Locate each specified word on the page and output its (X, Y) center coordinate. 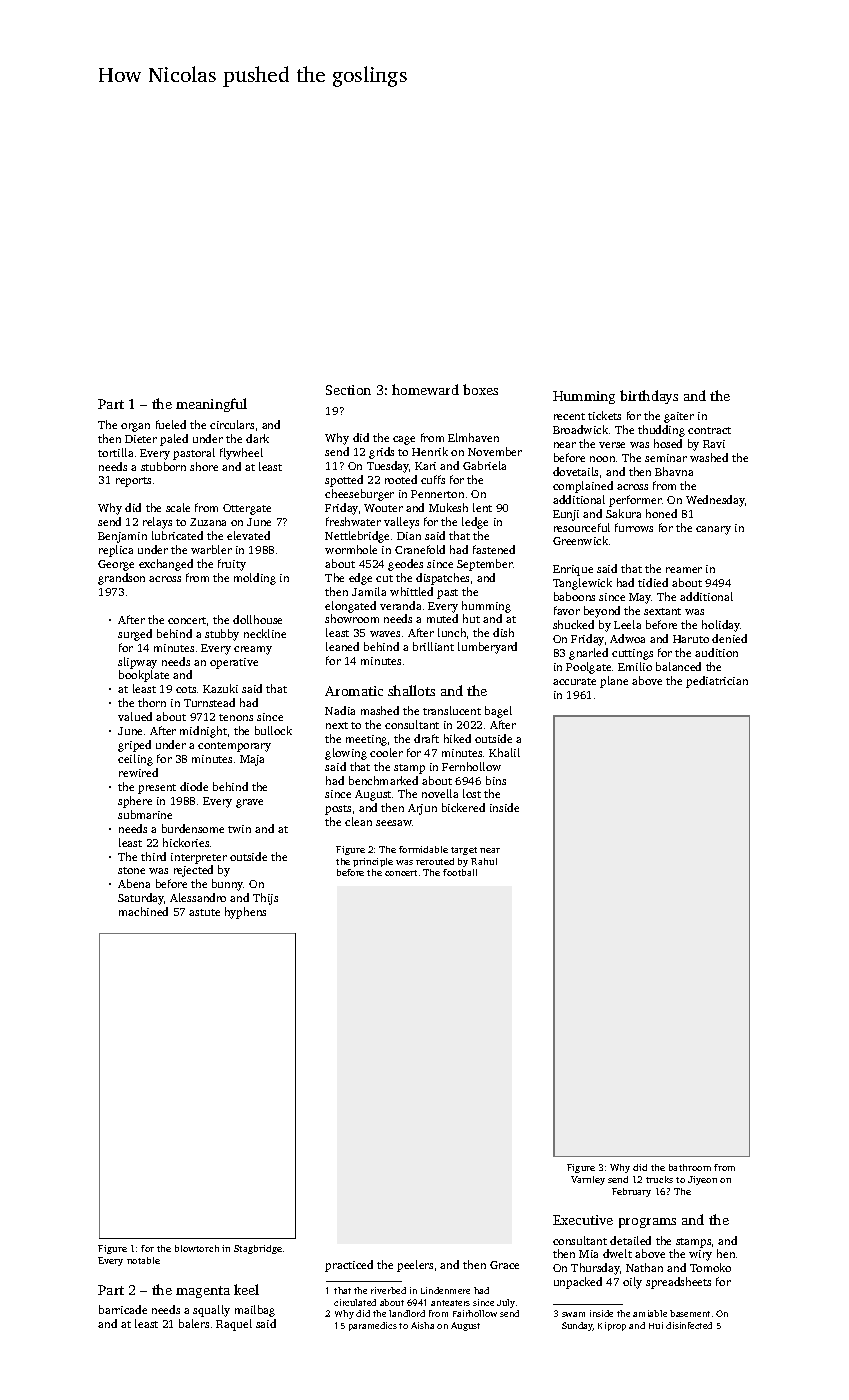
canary (713, 530)
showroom (352, 618)
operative (234, 663)
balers (194, 1323)
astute (204, 912)
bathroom (690, 1167)
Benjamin (122, 537)
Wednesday (715, 501)
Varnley (588, 1180)
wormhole (351, 549)
